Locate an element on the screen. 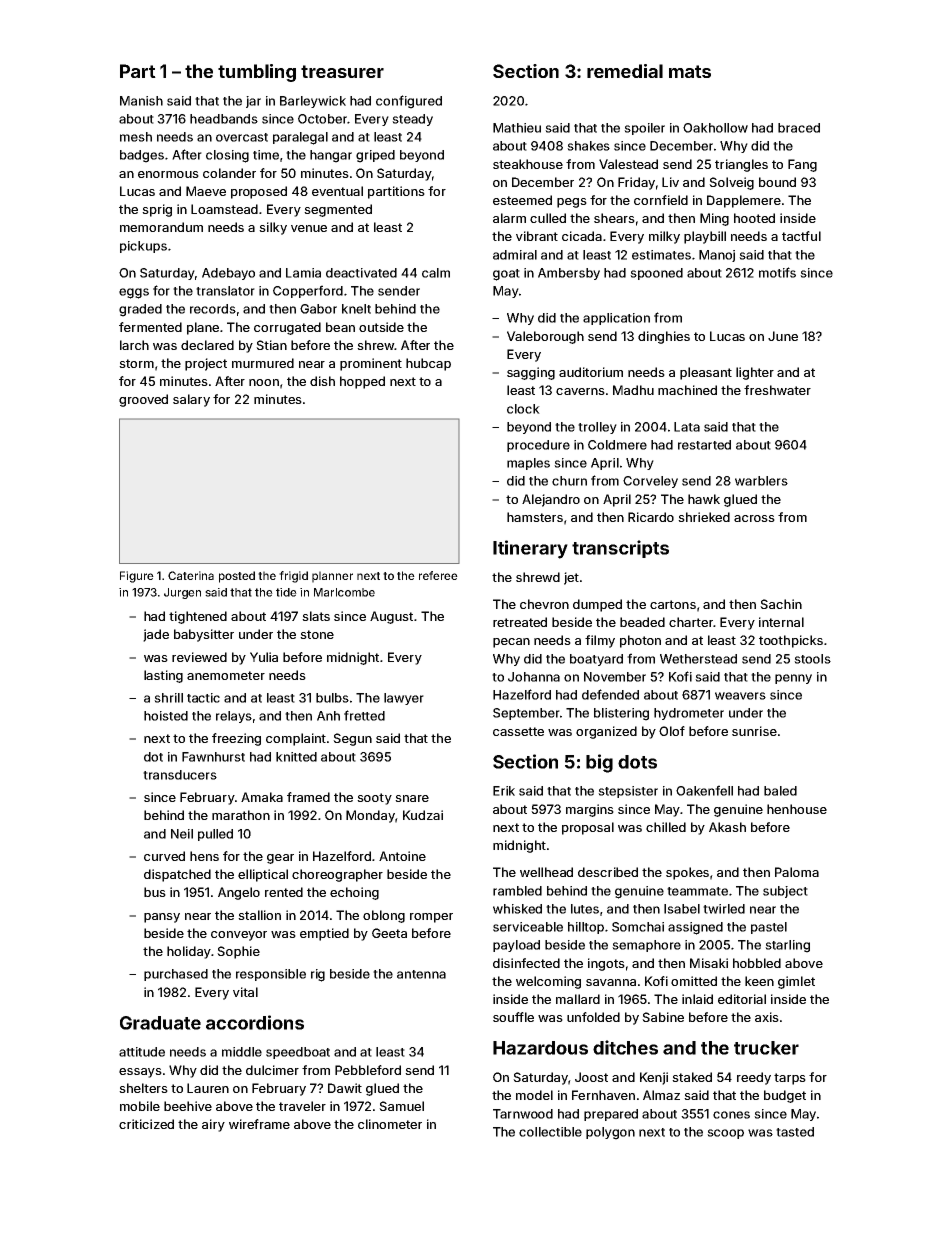 The image size is (952, 1233). braced is located at coordinates (799, 128).
